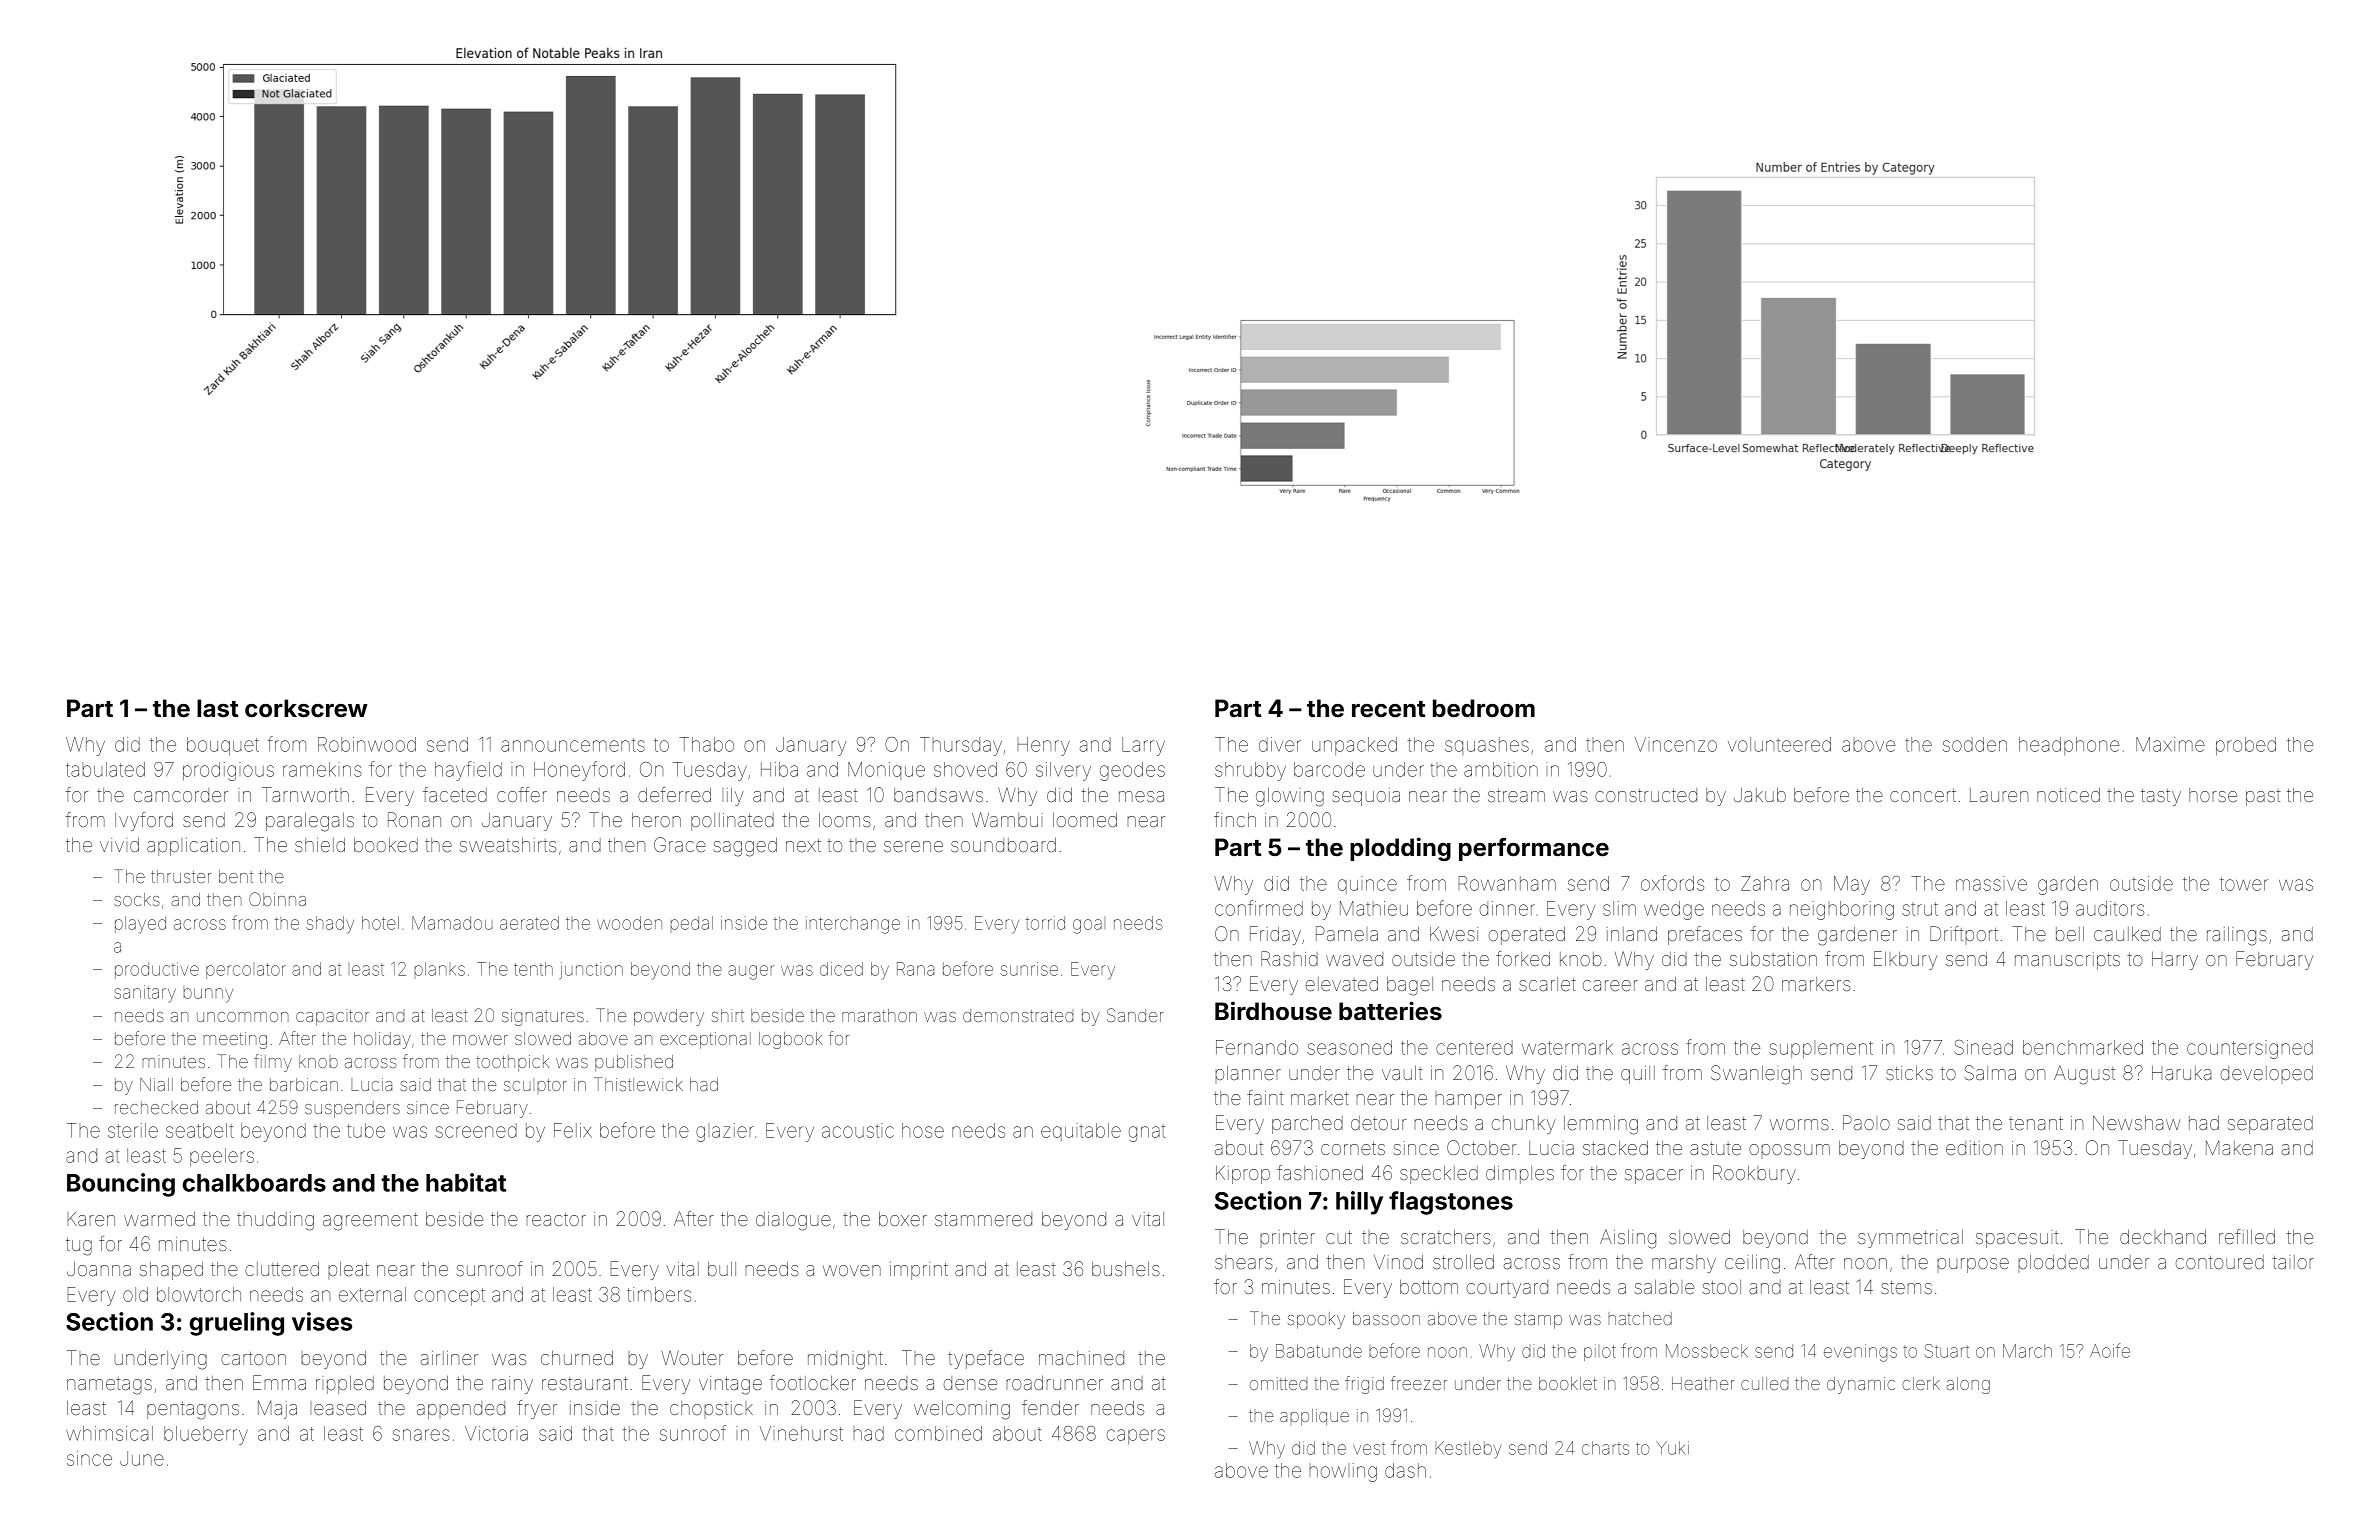 Image resolution: width=2380 pixels, height=1540 pixels. I want to click on pentagons, so click(193, 1411).
